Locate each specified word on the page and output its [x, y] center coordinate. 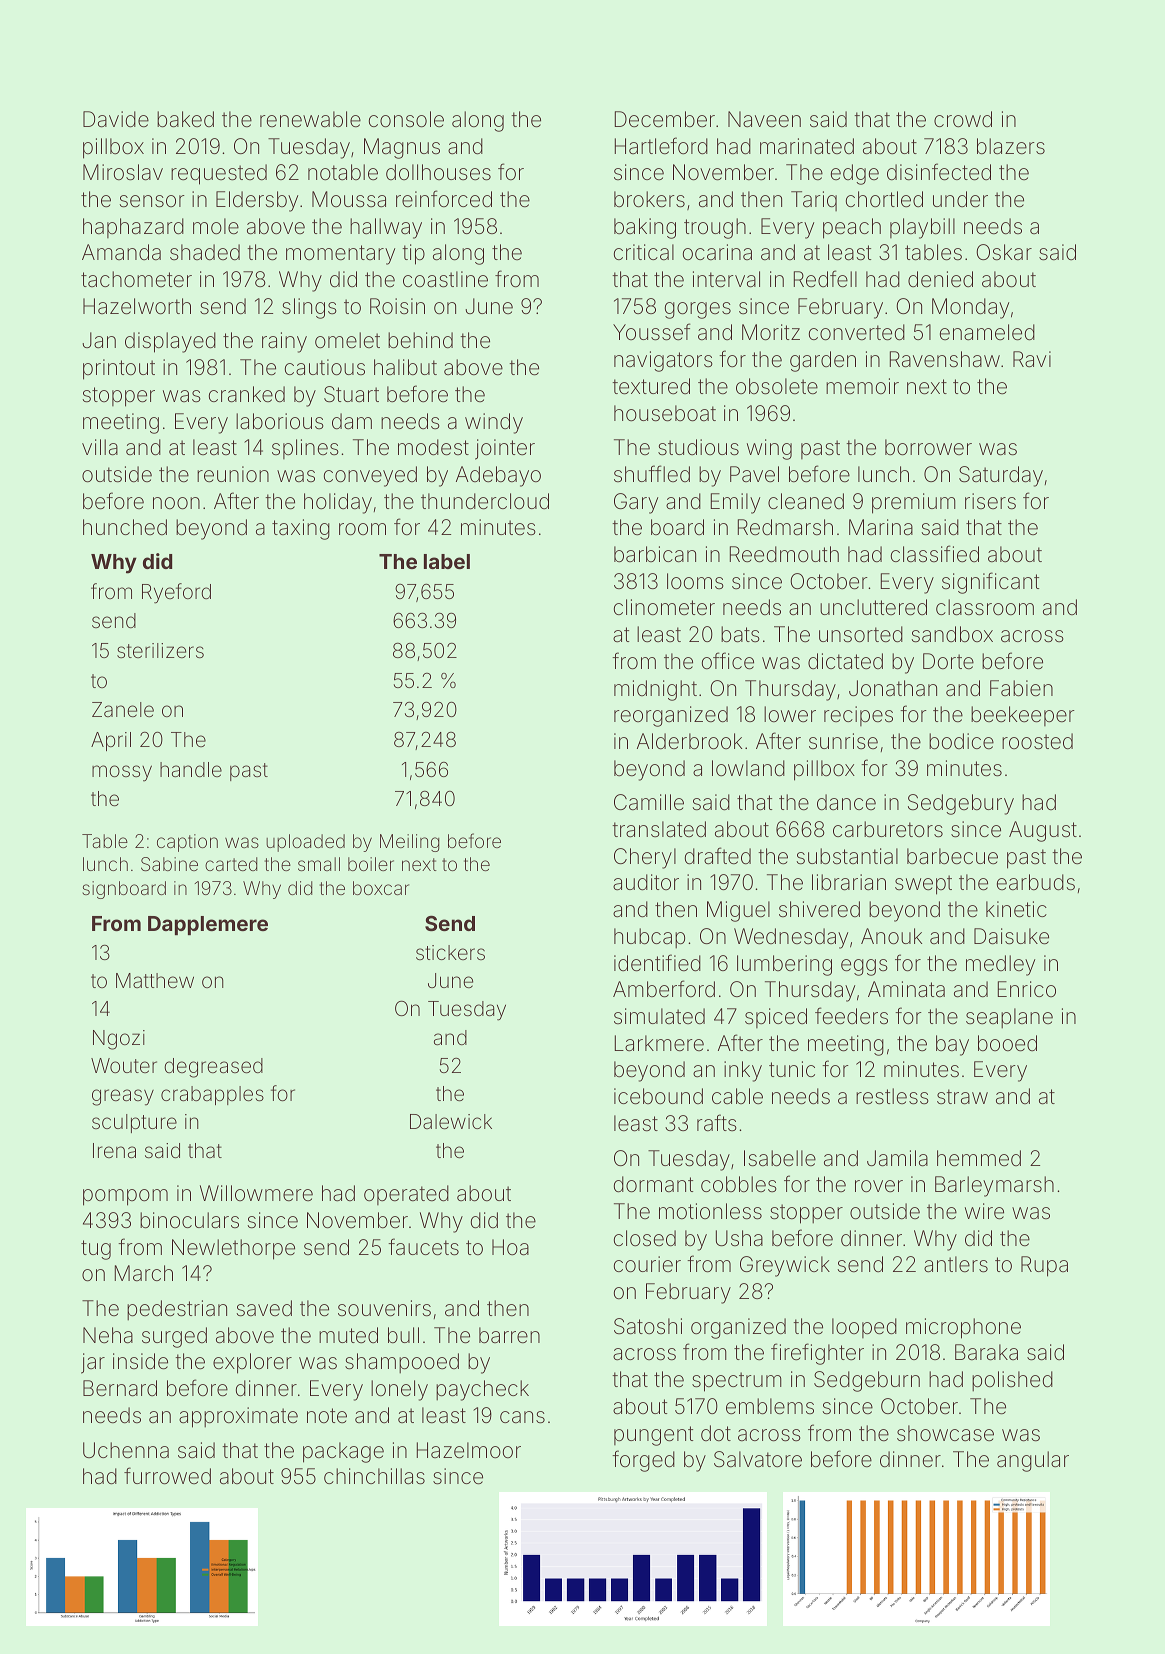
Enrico [1027, 989]
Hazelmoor [469, 1450]
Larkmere [659, 1043]
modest [433, 447]
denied [940, 279]
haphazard [133, 228]
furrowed [167, 1476]
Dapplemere [208, 925]
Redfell [825, 279]
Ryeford [176, 593]
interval [726, 279]
